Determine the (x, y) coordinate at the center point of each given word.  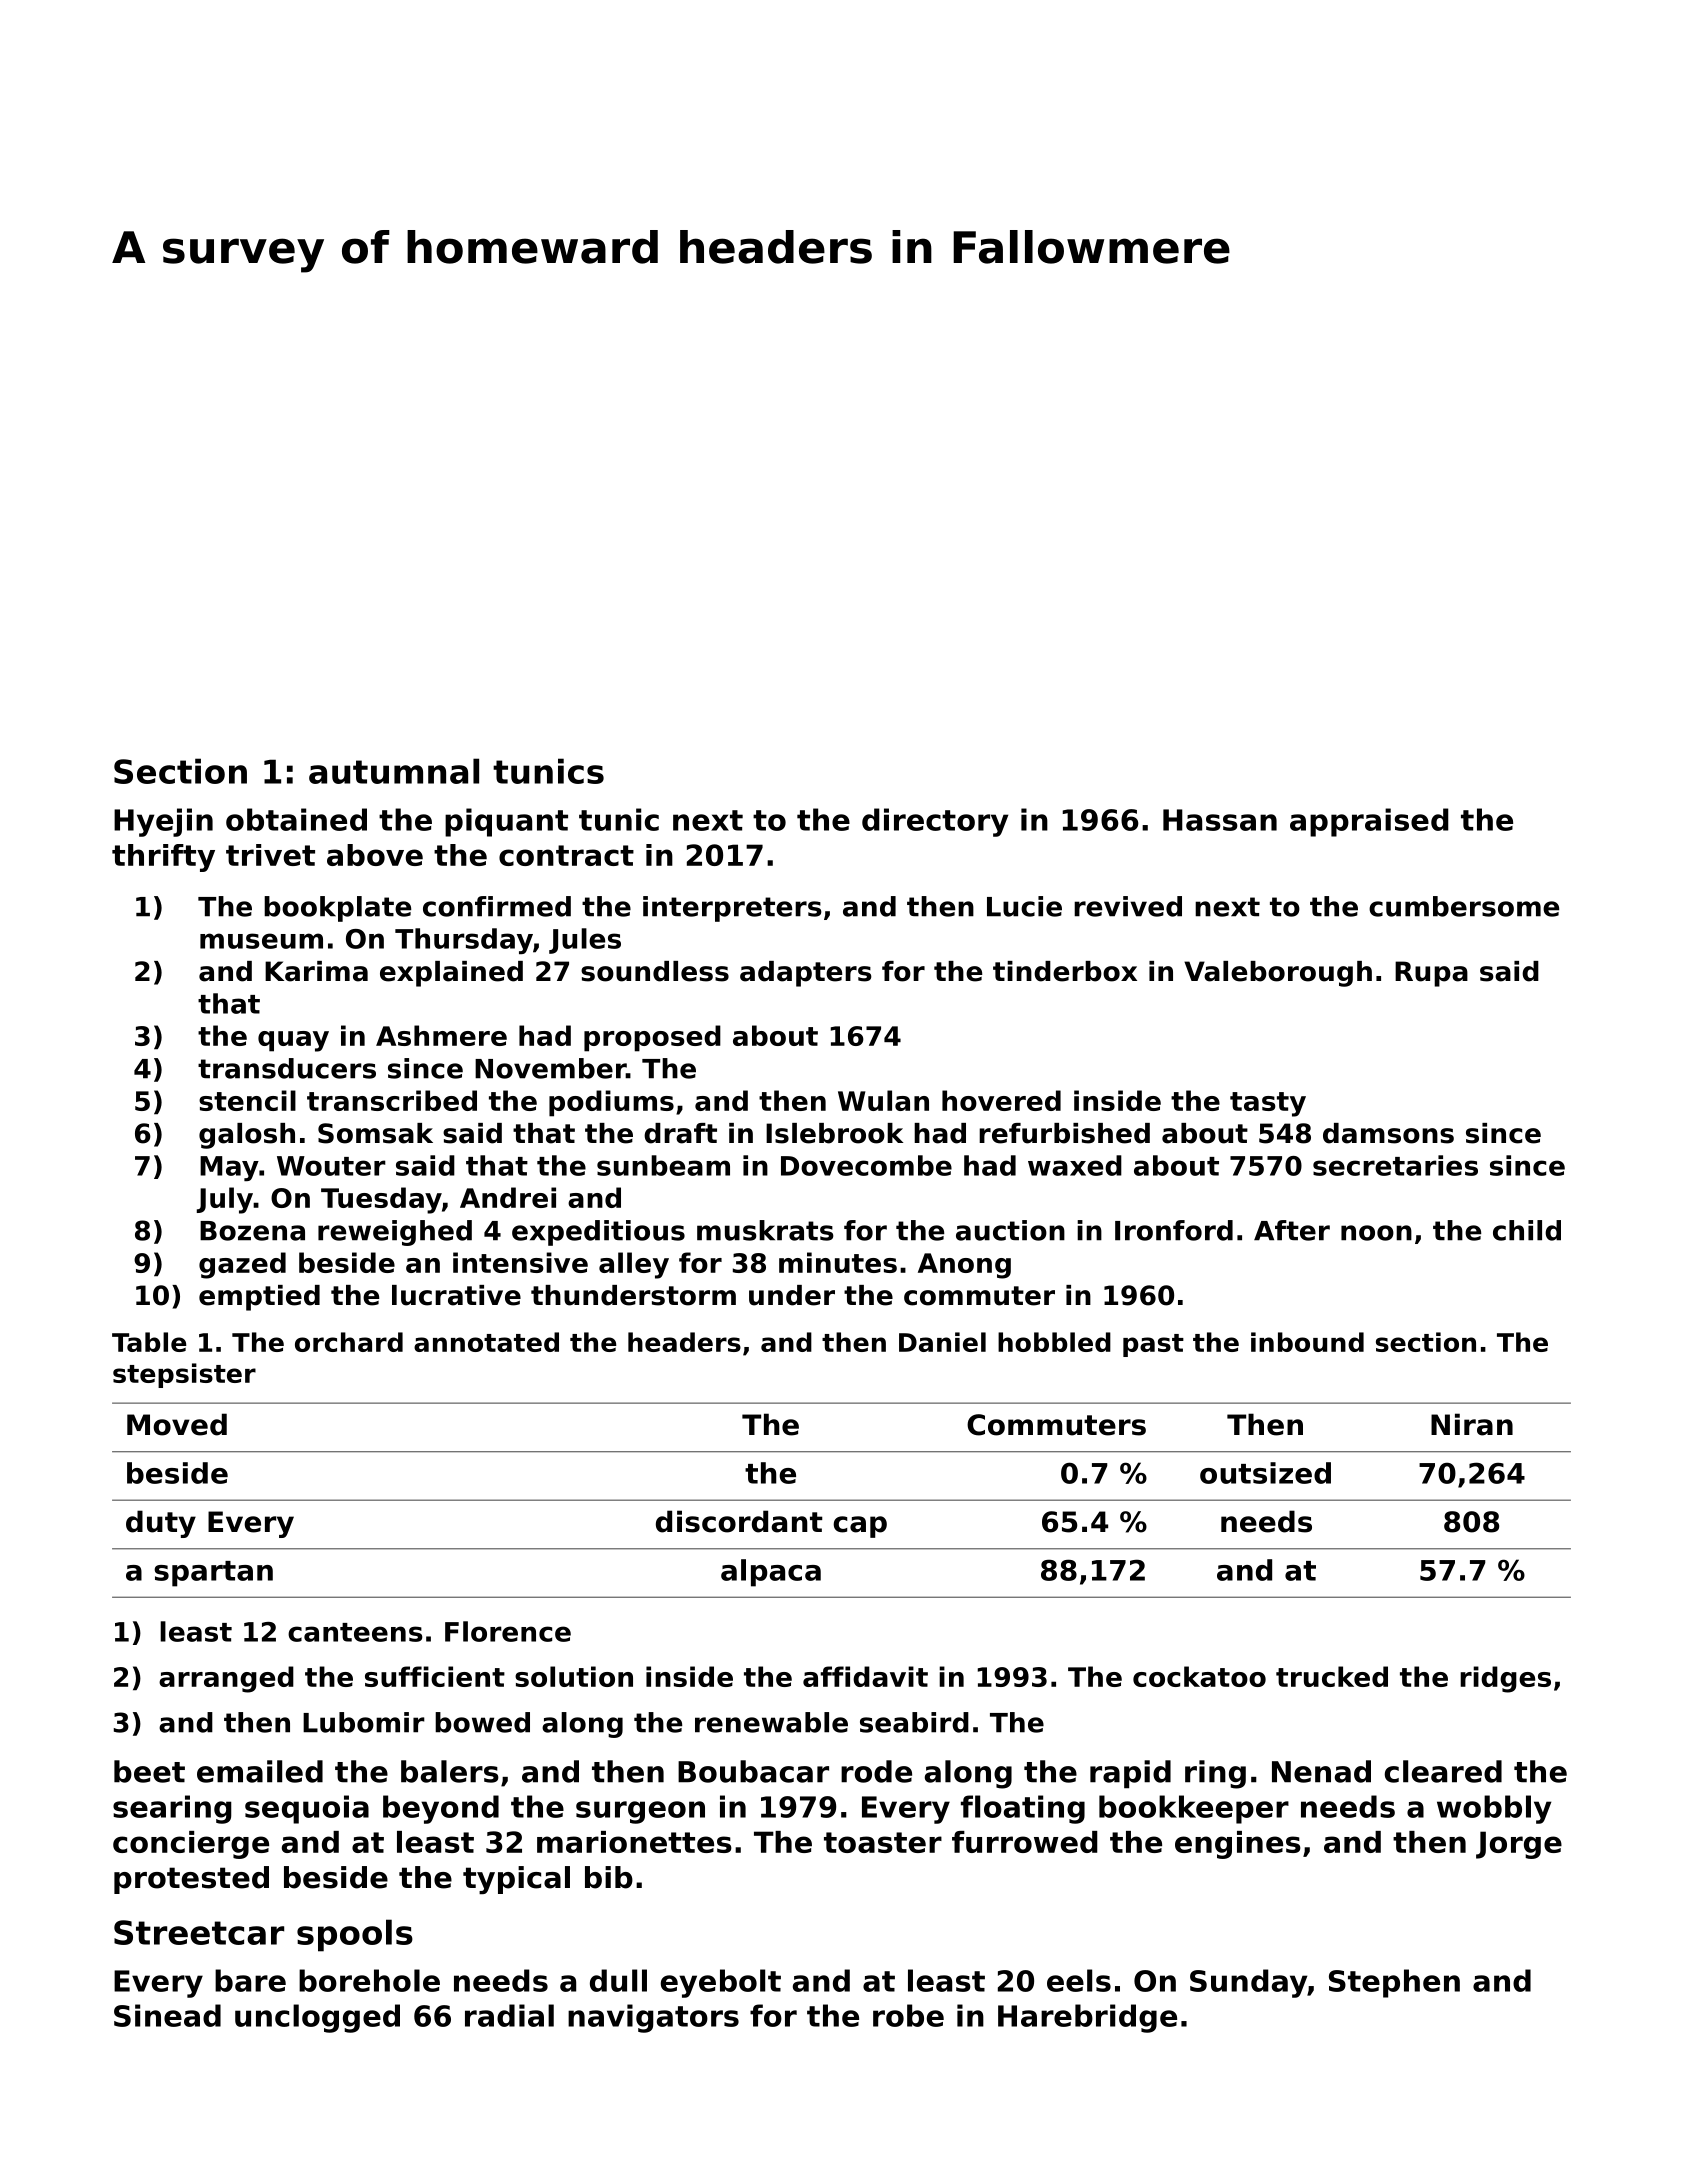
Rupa (1431, 974)
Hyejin (163, 822)
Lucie (1024, 906)
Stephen (1394, 1983)
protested (191, 1880)
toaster (883, 1842)
